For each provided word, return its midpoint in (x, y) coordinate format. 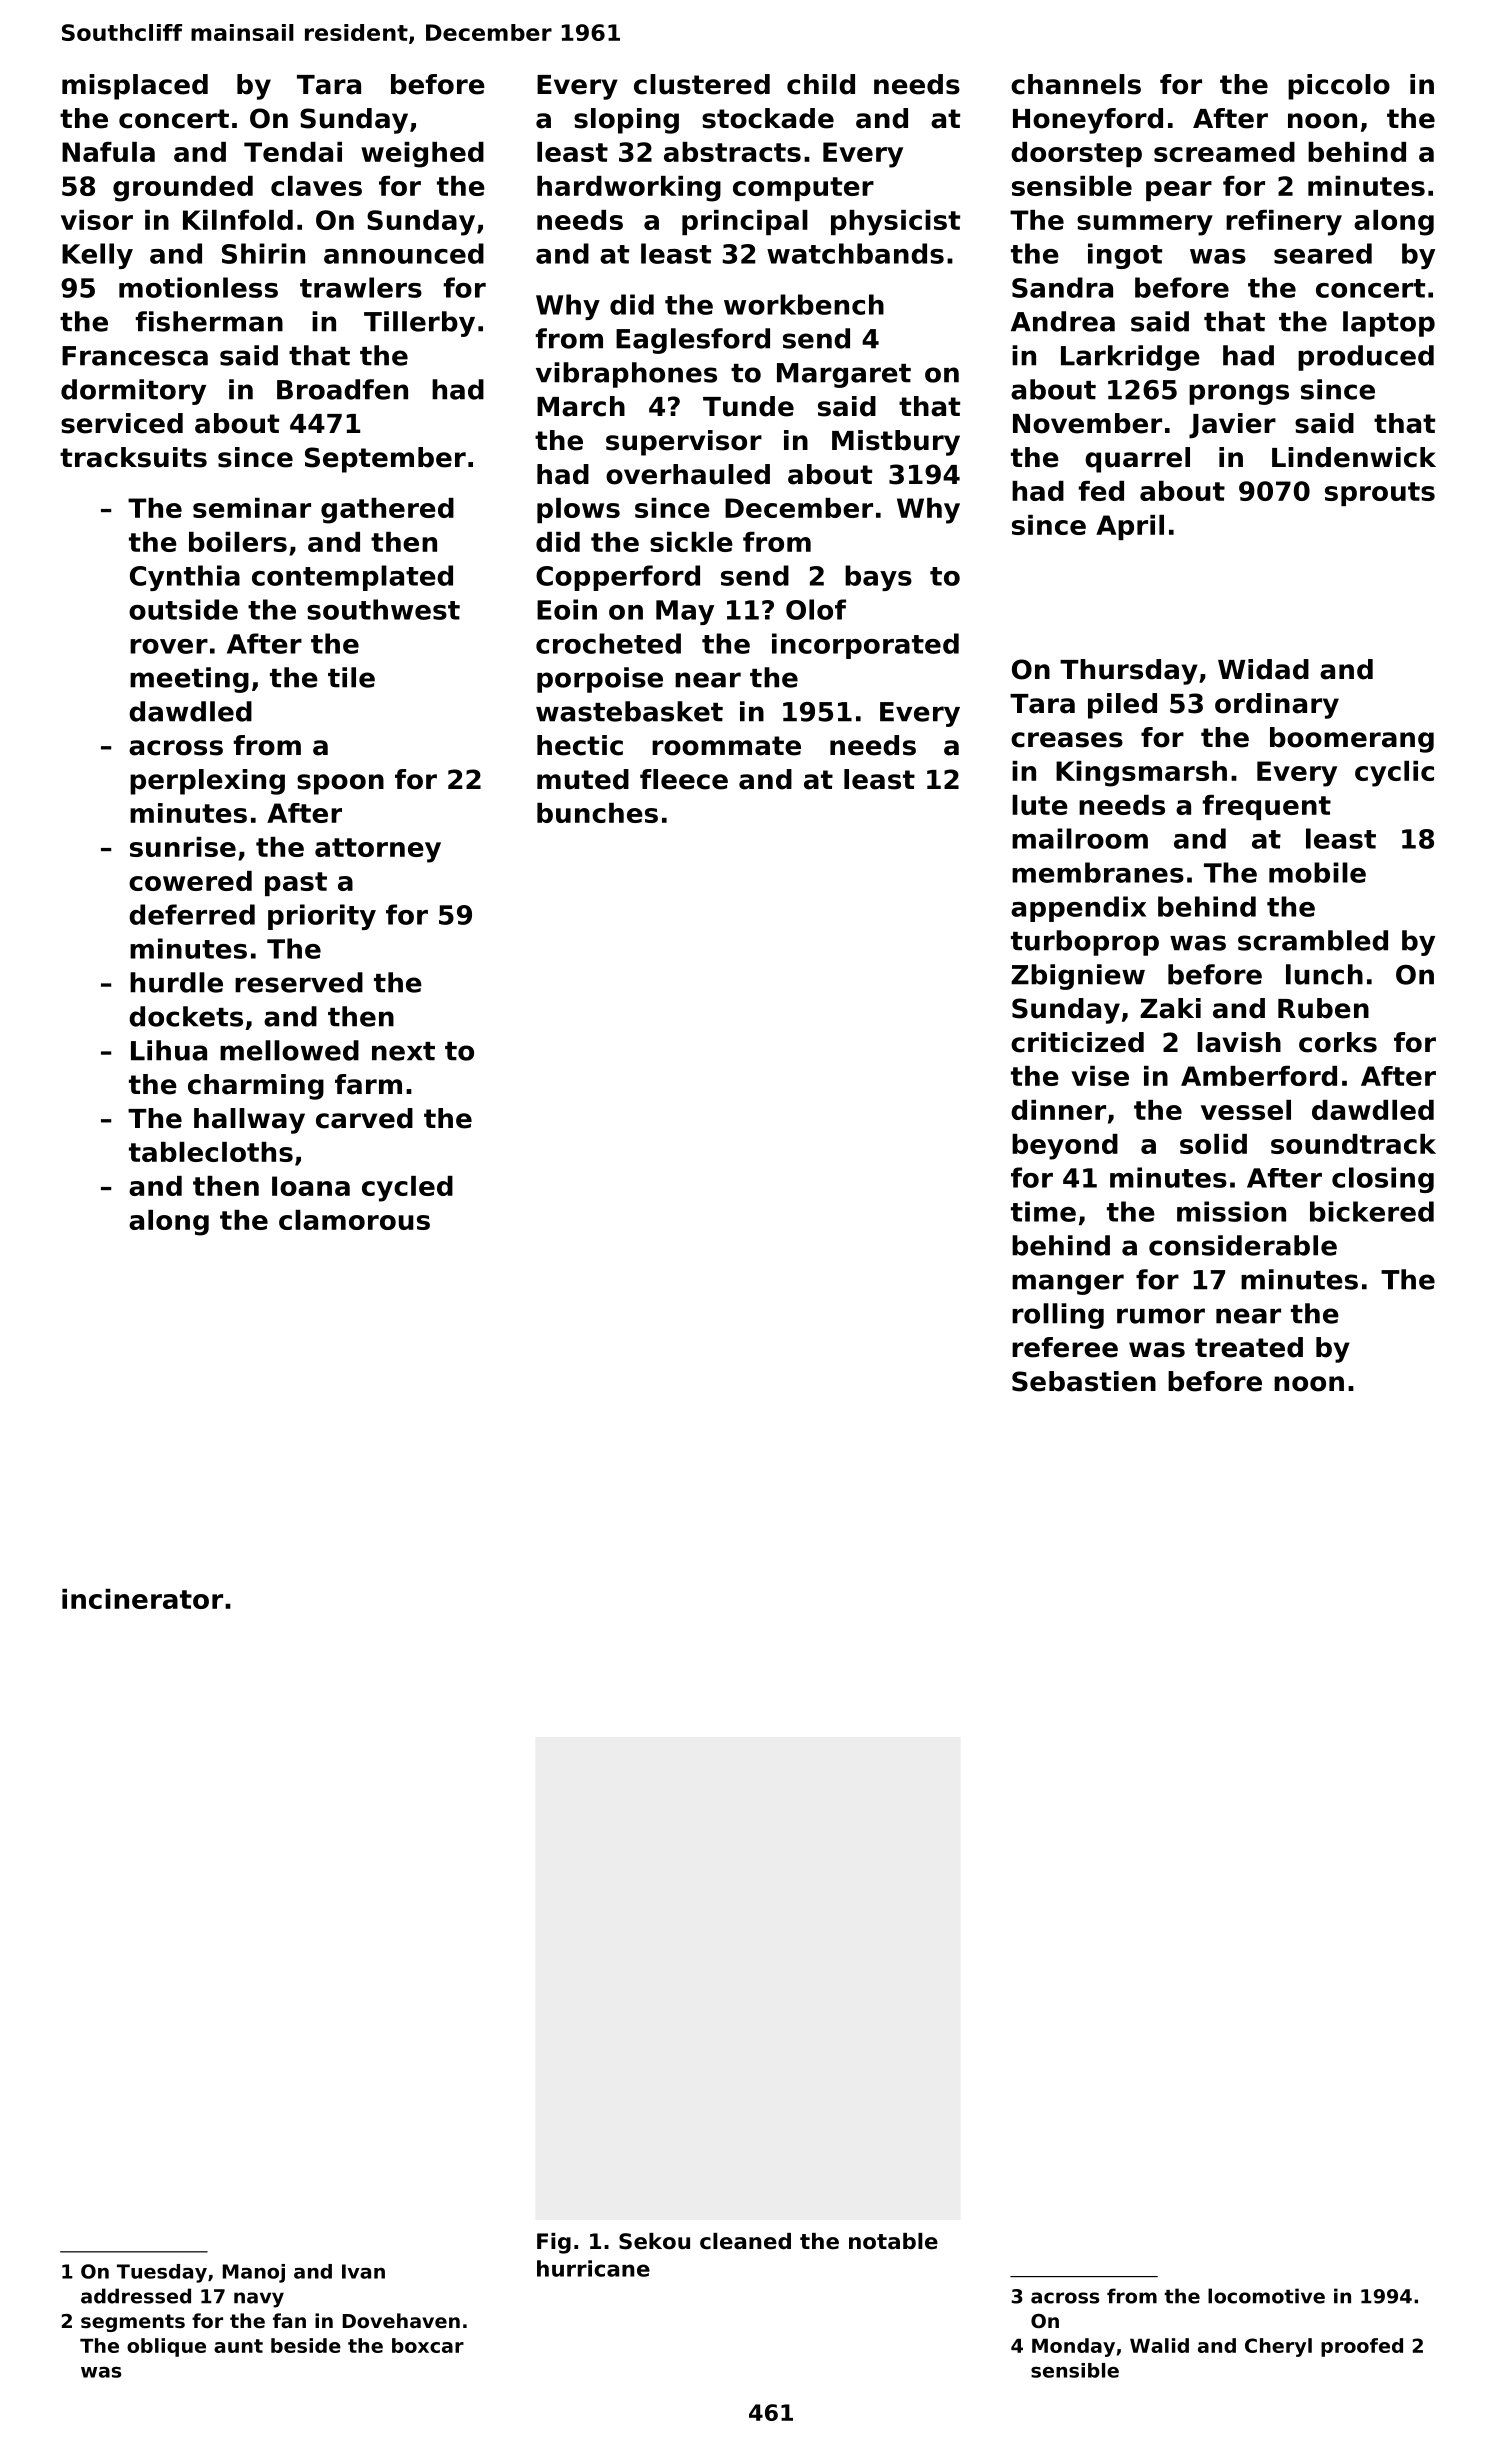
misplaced (135, 87)
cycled (407, 1189)
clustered (702, 84)
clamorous (354, 1220)
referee (1065, 1347)
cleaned (745, 2241)
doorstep (1076, 154)
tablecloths (211, 1152)
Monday (1073, 2347)
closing (1383, 1180)
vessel (1246, 1110)
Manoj (254, 2273)
